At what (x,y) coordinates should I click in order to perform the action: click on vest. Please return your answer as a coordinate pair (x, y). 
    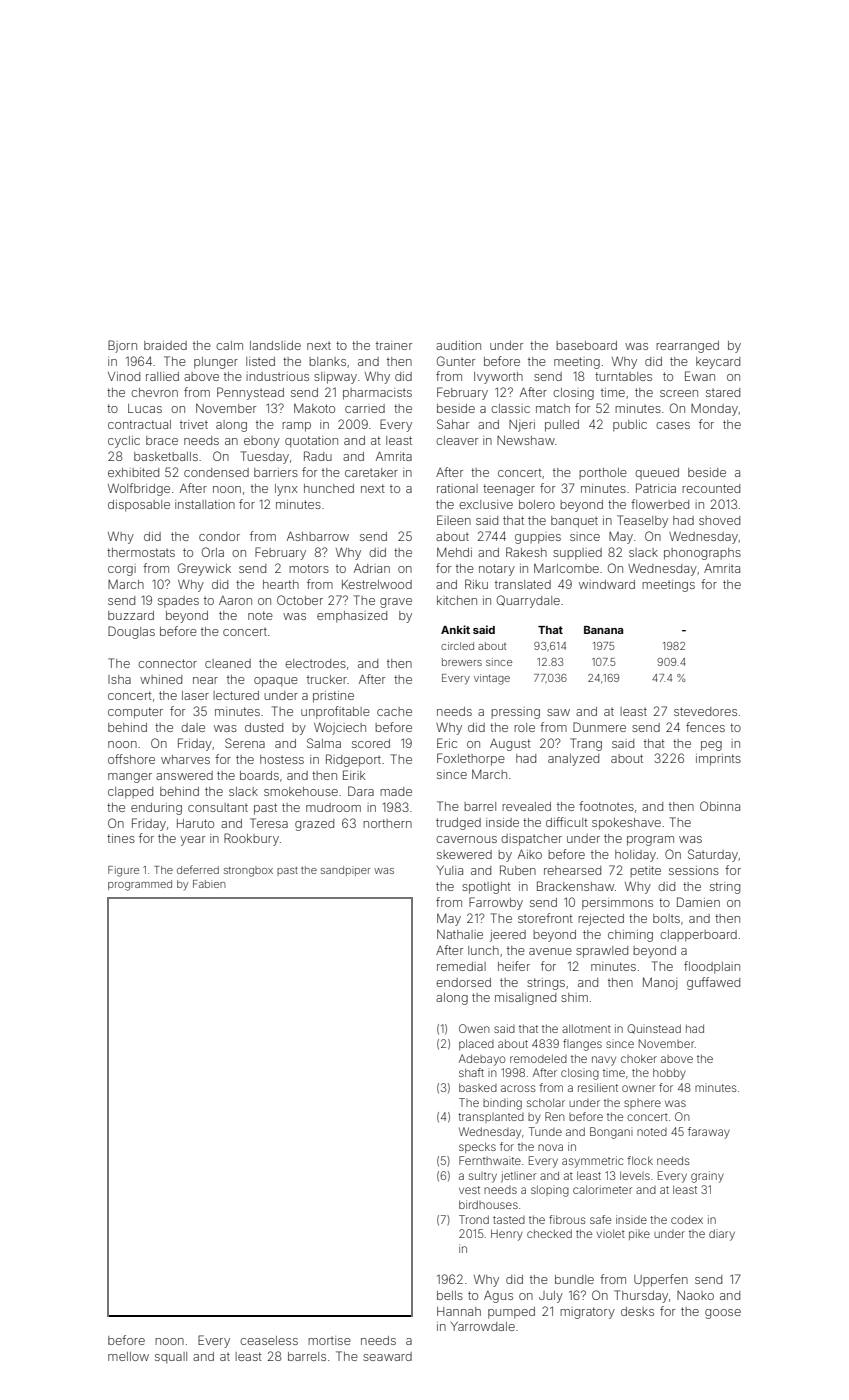
    Looking at the image, I should click on (469, 1190).
